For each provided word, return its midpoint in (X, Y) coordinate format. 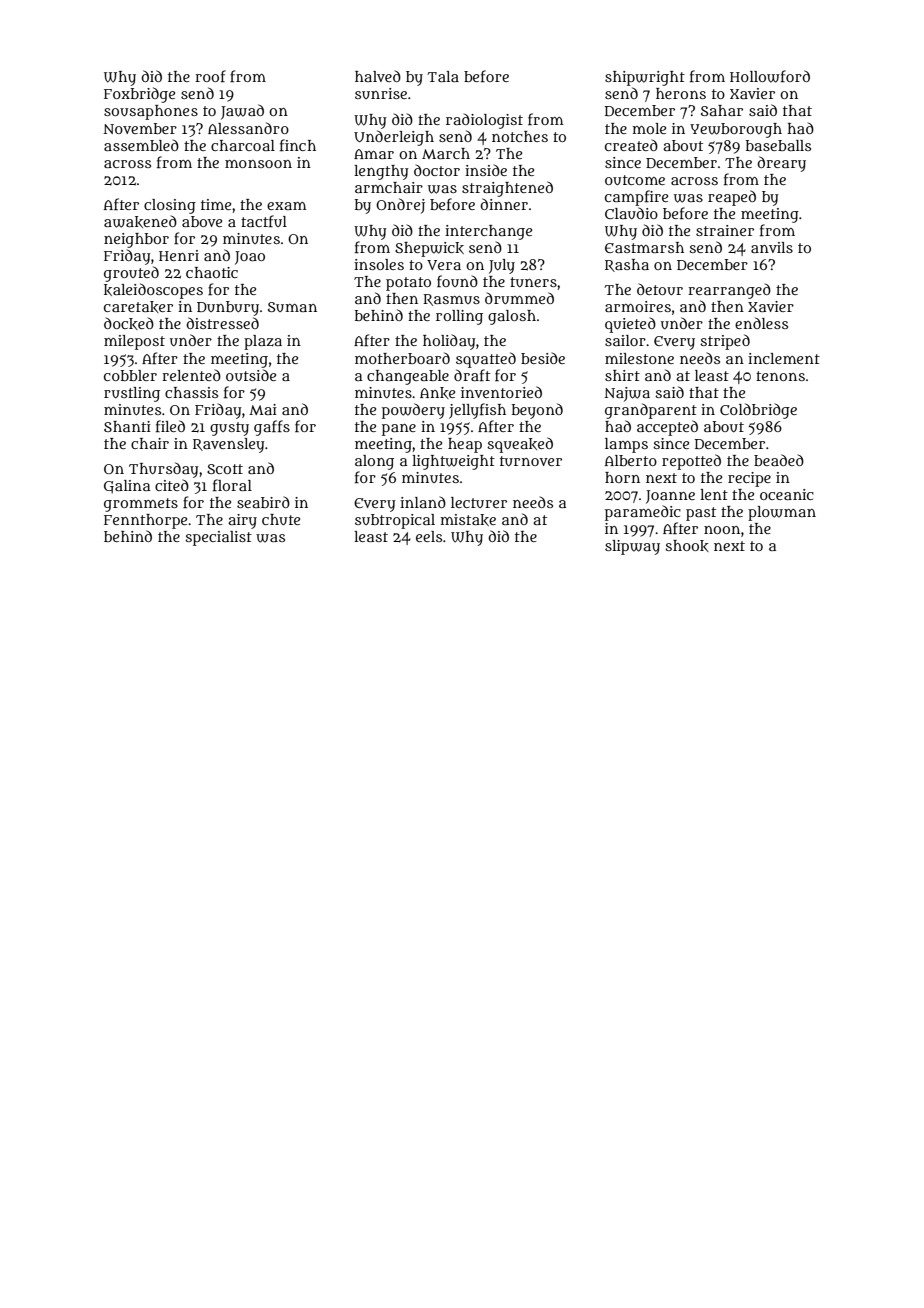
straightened (507, 189)
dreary (781, 164)
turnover (531, 461)
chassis (191, 392)
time (216, 204)
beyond (537, 411)
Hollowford (770, 76)
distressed (222, 323)
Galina (127, 487)
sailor (625, 340)
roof (210, 76)
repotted (691, 462)
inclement (784, 358)
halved (378, 76)
